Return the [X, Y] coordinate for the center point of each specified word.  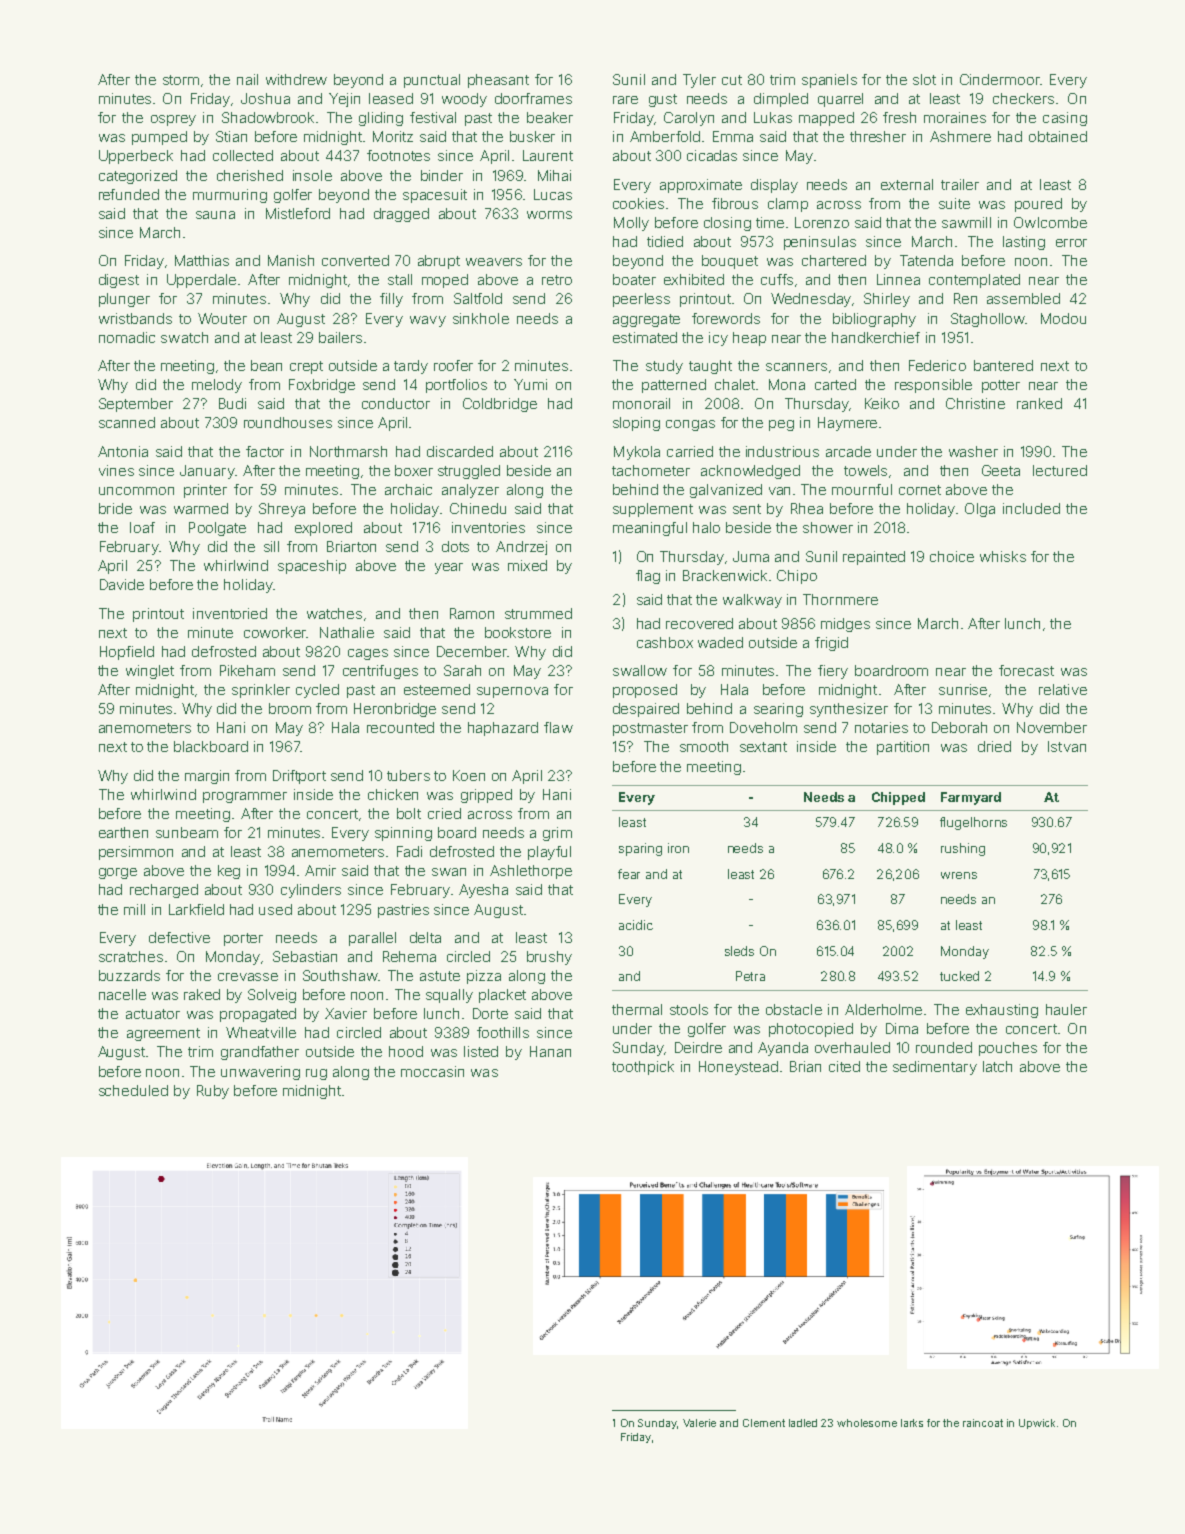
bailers [340, 337]
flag [648, 577]
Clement [764, 1423]
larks [912, 1423]
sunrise [963, 689]
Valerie [699, 1423]
